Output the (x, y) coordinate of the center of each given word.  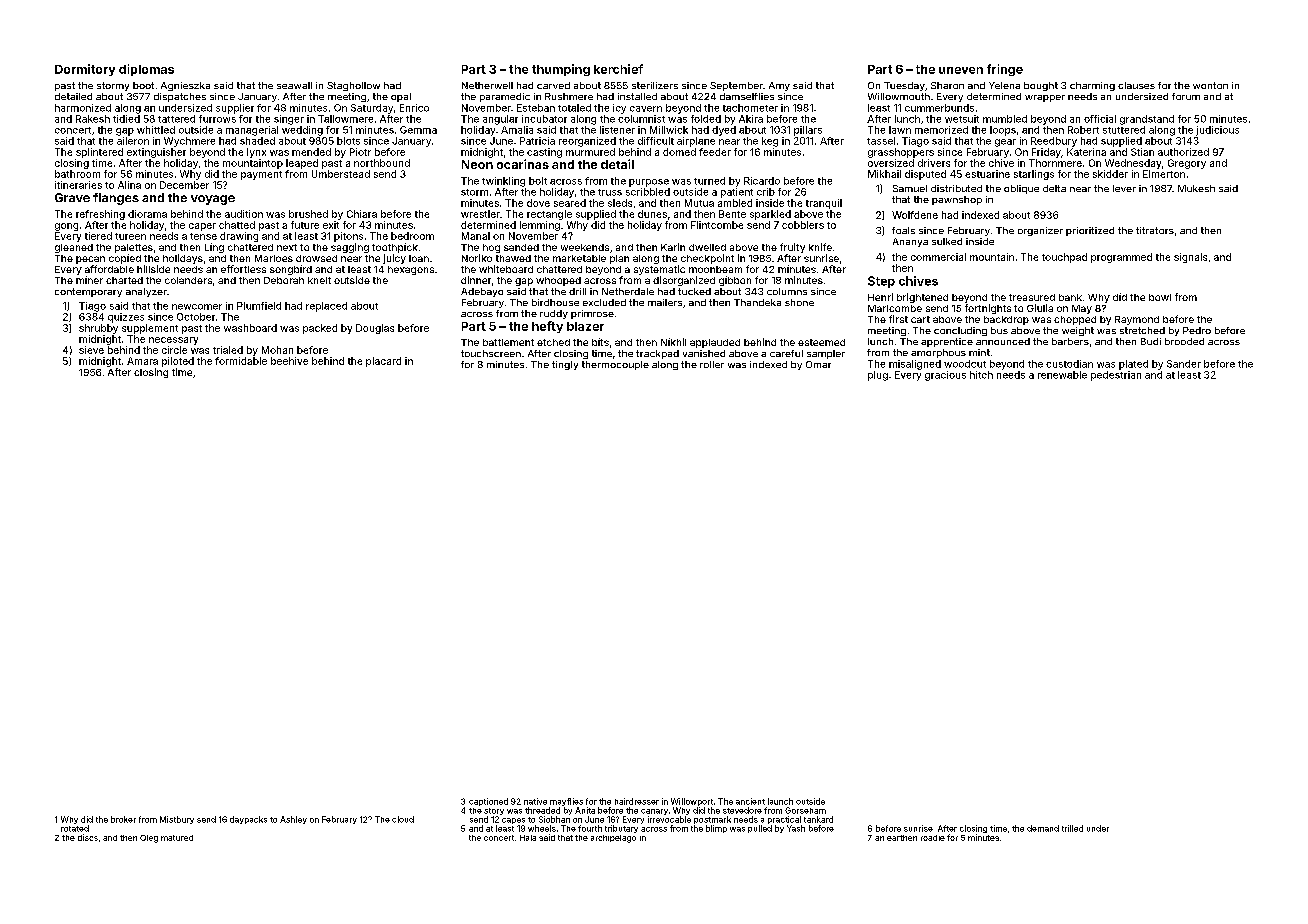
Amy (779, 86)
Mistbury (177, 820)
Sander (1184, 364)
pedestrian (1116, 376)
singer (289, 120)
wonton (1210, 85)
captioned (488, 802)
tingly (565, 365)
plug (878, 376)
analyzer (146, 292)
